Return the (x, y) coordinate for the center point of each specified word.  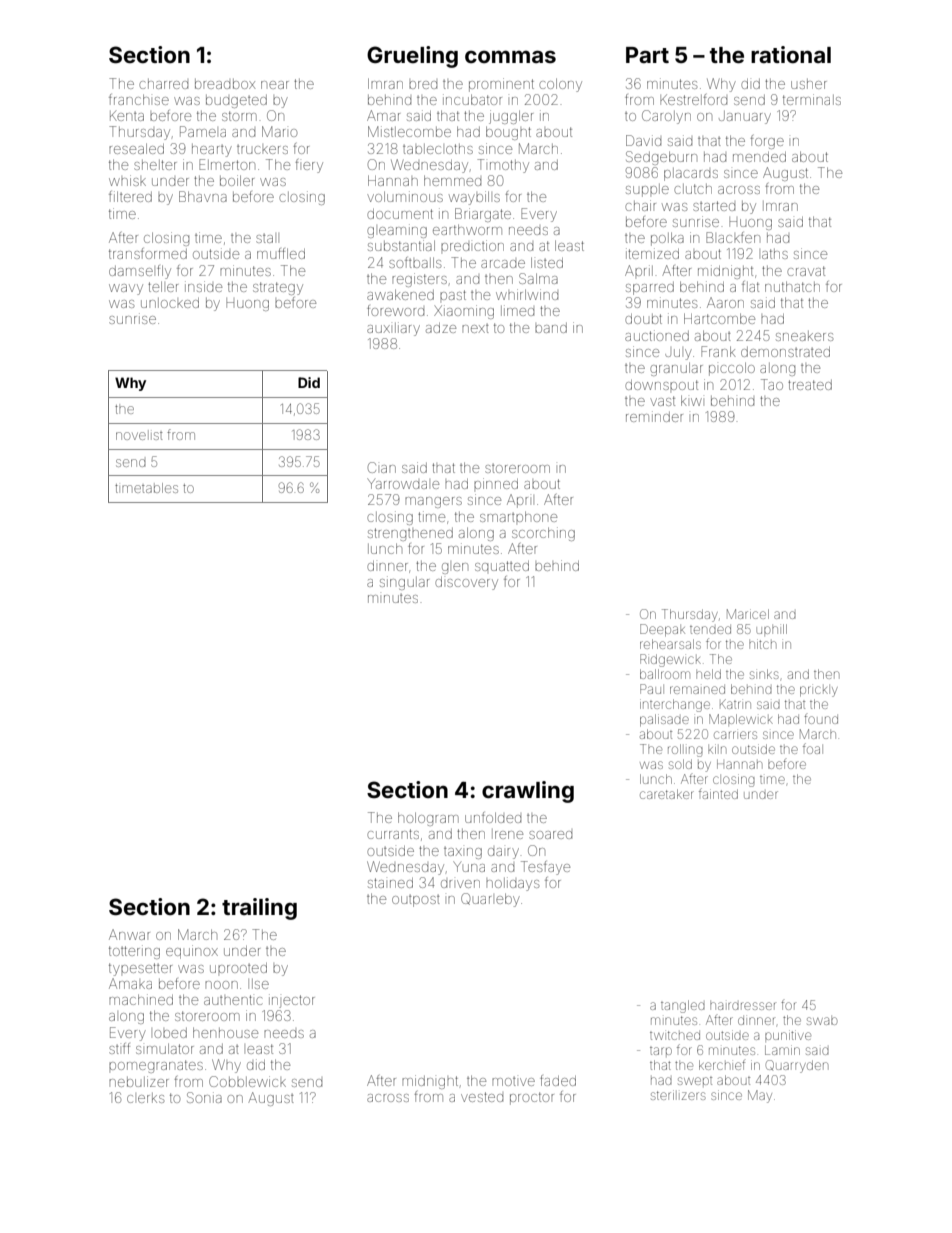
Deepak (662, 630)
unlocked (170, 303)
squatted (502, 566)
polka (667, 239)
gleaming (397, 231)
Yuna (469, 866)
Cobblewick (247, 1081)
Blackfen (733, 237)
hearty (212, 150)
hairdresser (743, 1006)
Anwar (129, 934)
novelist (139, 436)
